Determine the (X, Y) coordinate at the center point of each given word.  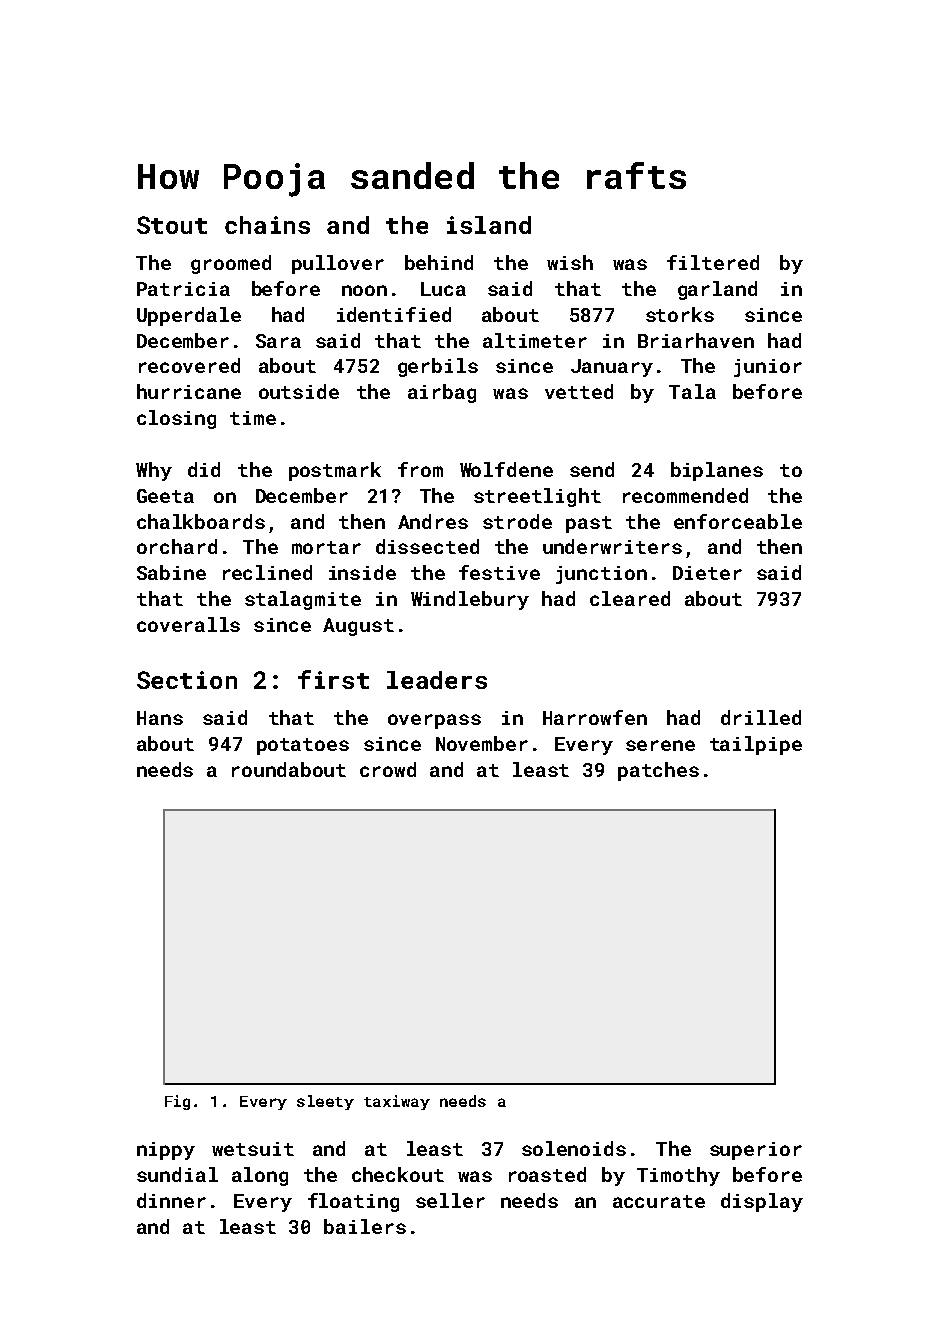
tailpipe (756, 745)
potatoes (303, 746)
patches (658, 771)
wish (570, 262)
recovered (189, 365)
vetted (579, 391)
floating (353, 1202)
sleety (325, 1102)
